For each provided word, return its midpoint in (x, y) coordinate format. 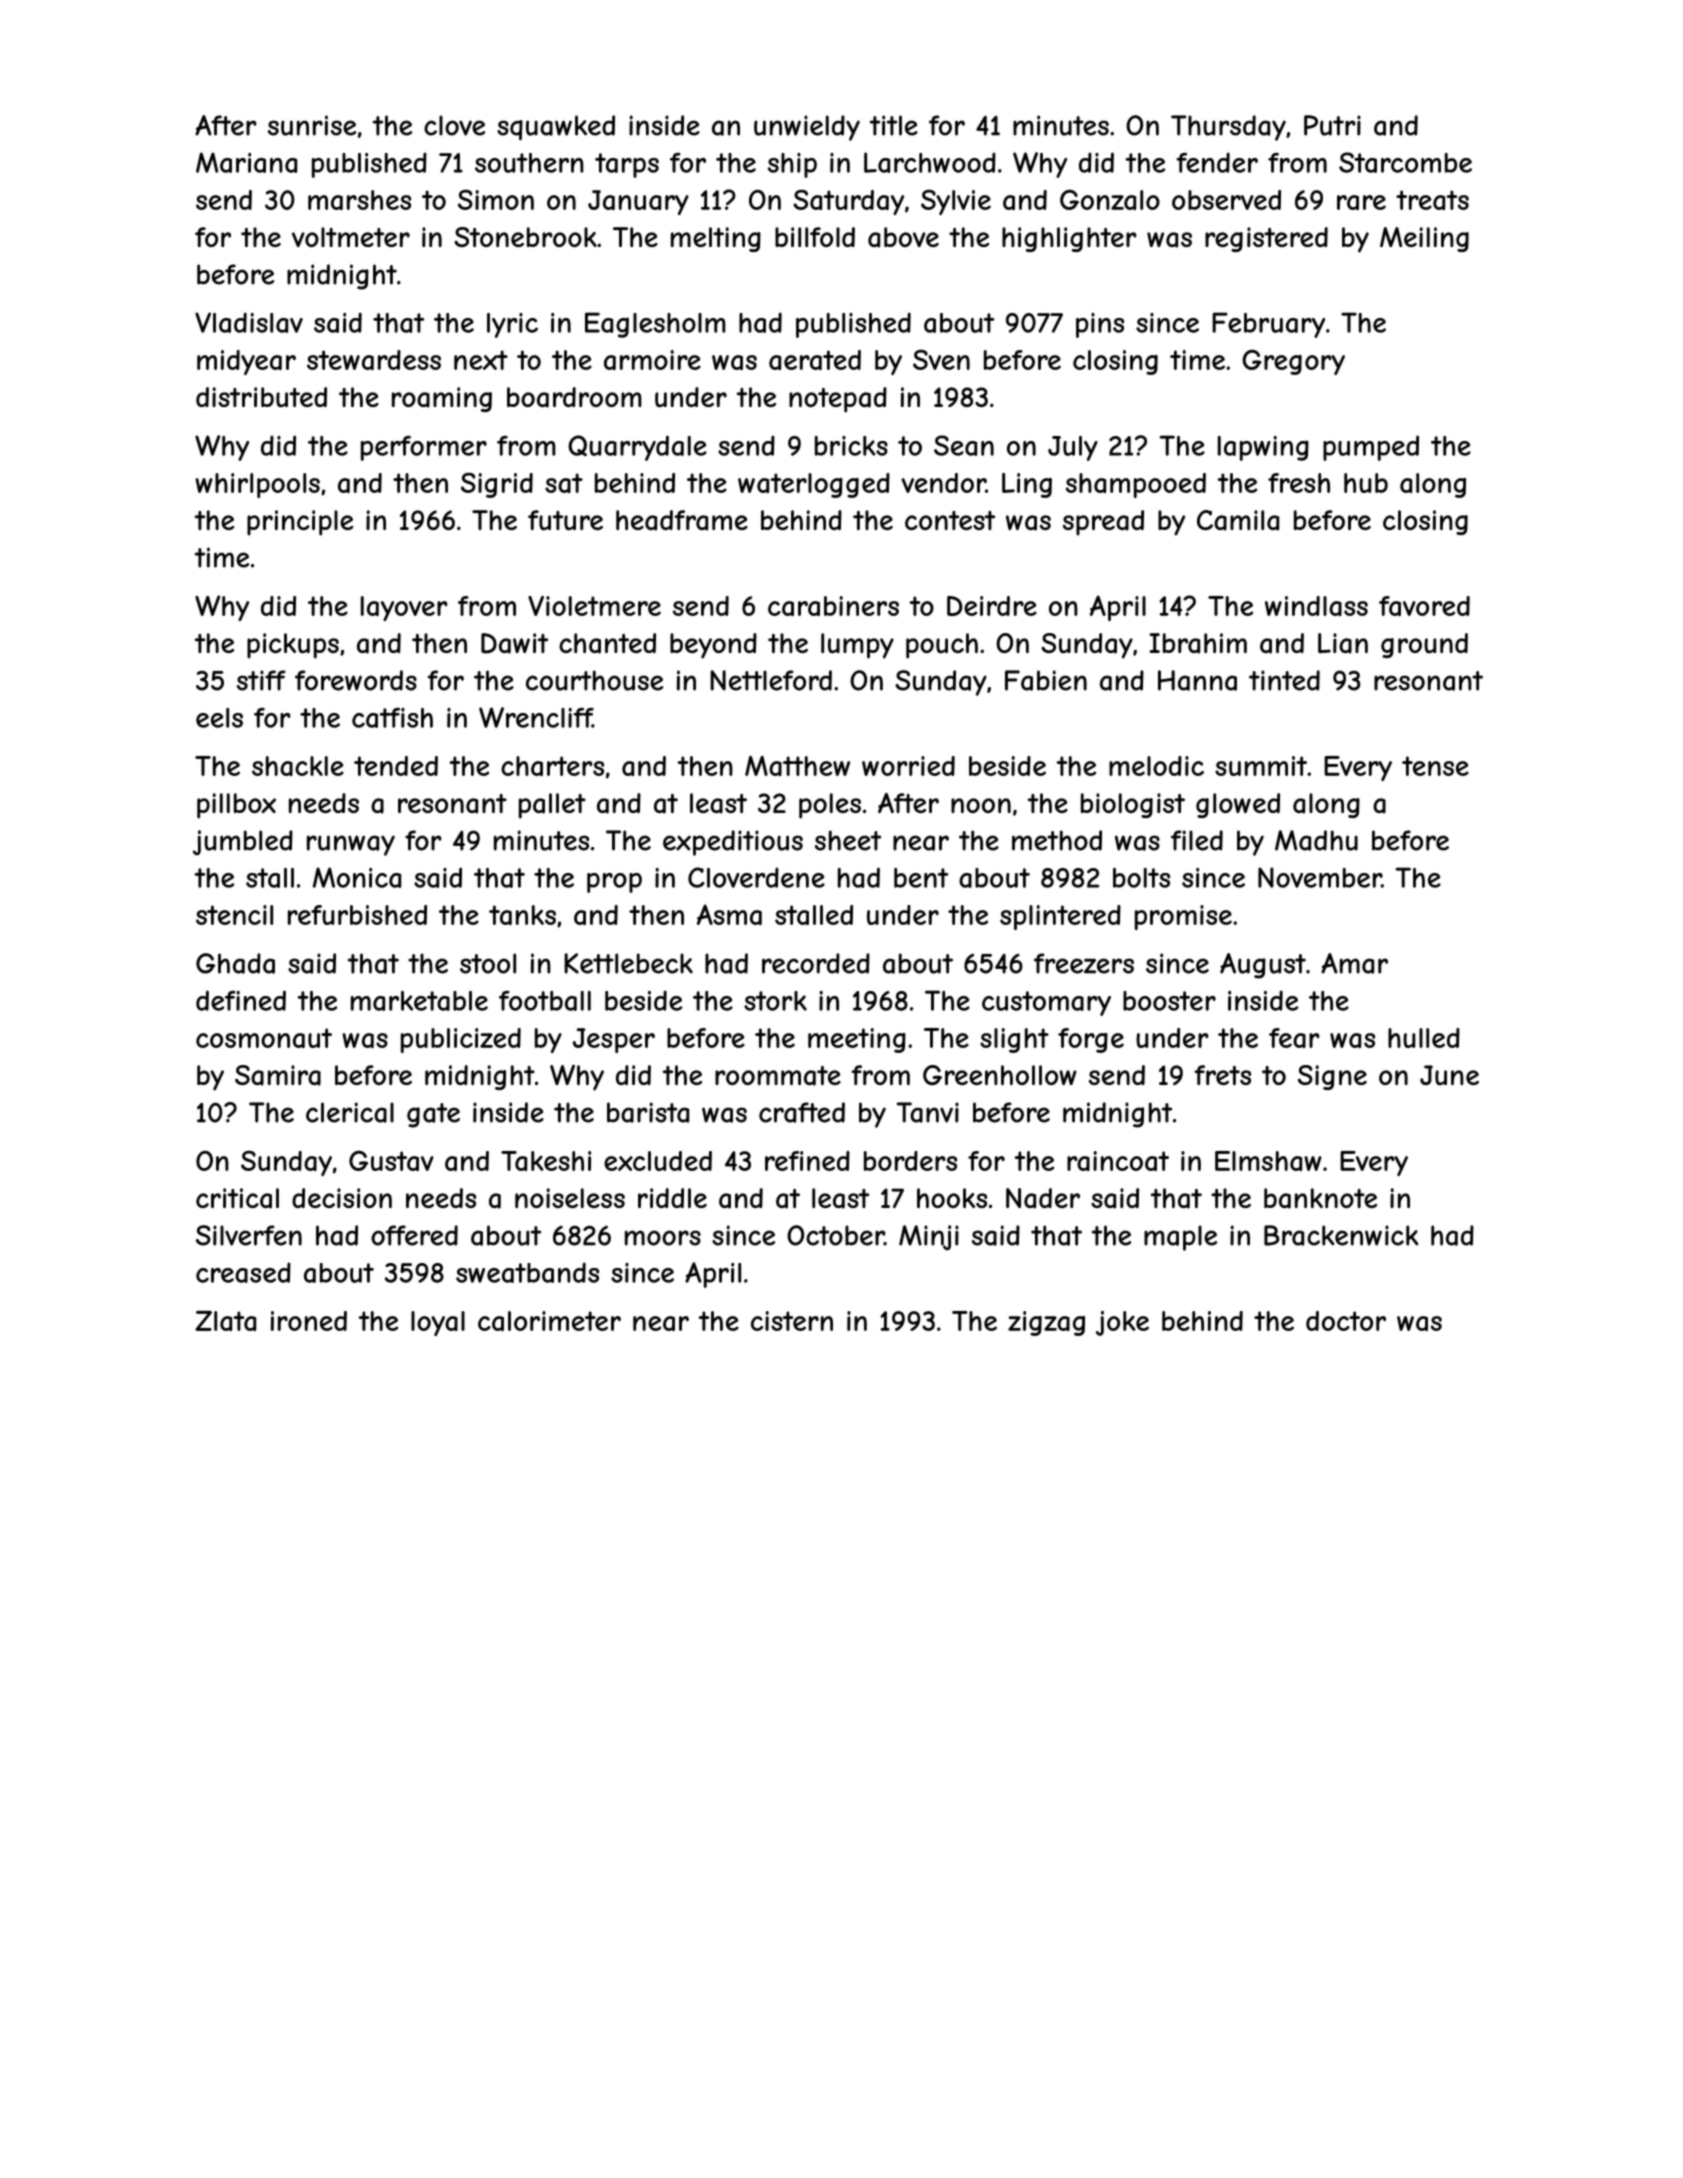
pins (1100, 325)
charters (552, 766)
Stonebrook (525, 237)
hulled (1424, 1038)
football (545, 1001)
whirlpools (257, 485)
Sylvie (956, 202)
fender (1217, 162)
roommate (778, 1076)
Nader (1043, 1198)
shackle (298, 766)
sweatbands (527, 1272)
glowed (1238, 805)
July (1073, 448)
